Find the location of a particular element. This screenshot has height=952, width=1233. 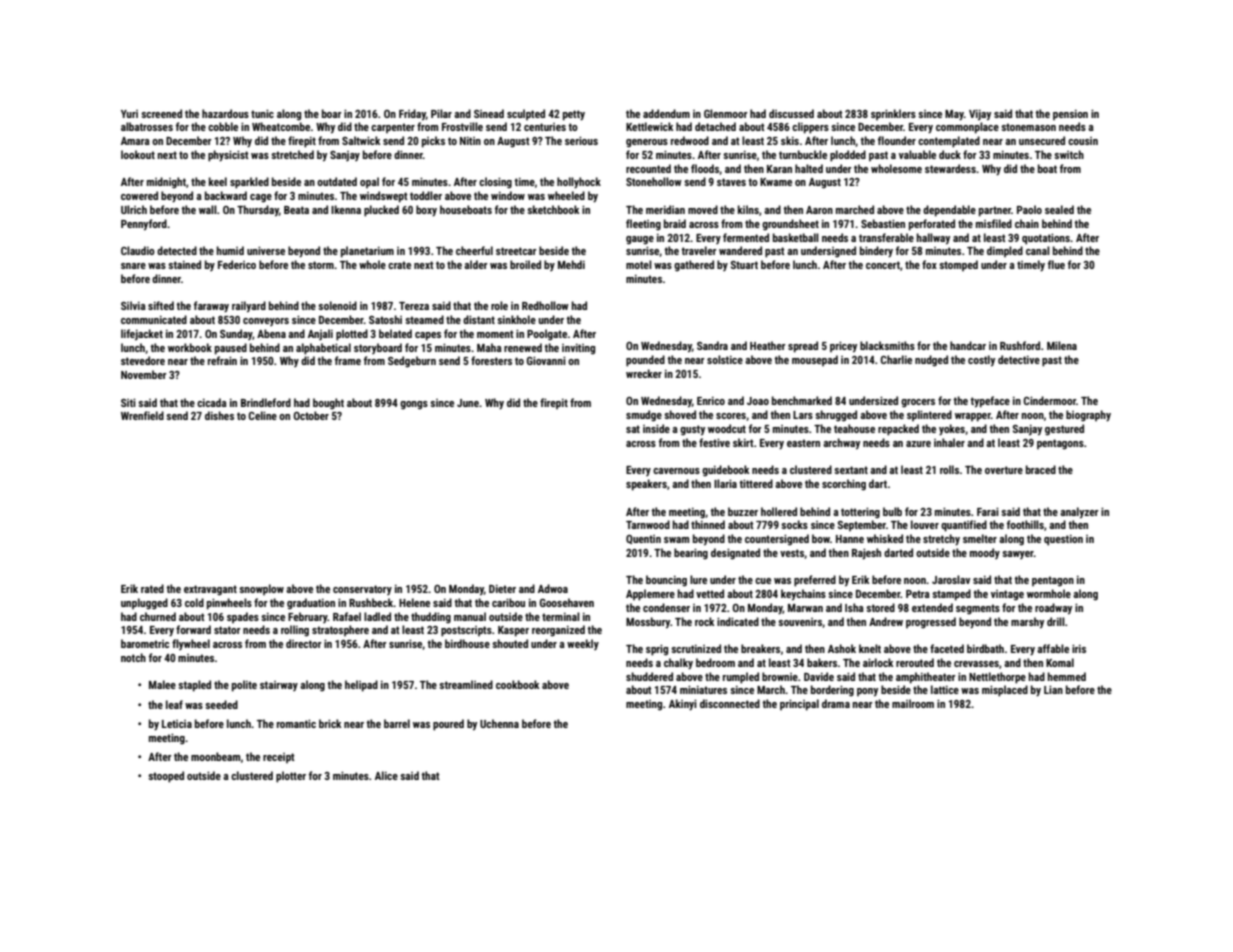

director is located at coordinates (304, 643).
